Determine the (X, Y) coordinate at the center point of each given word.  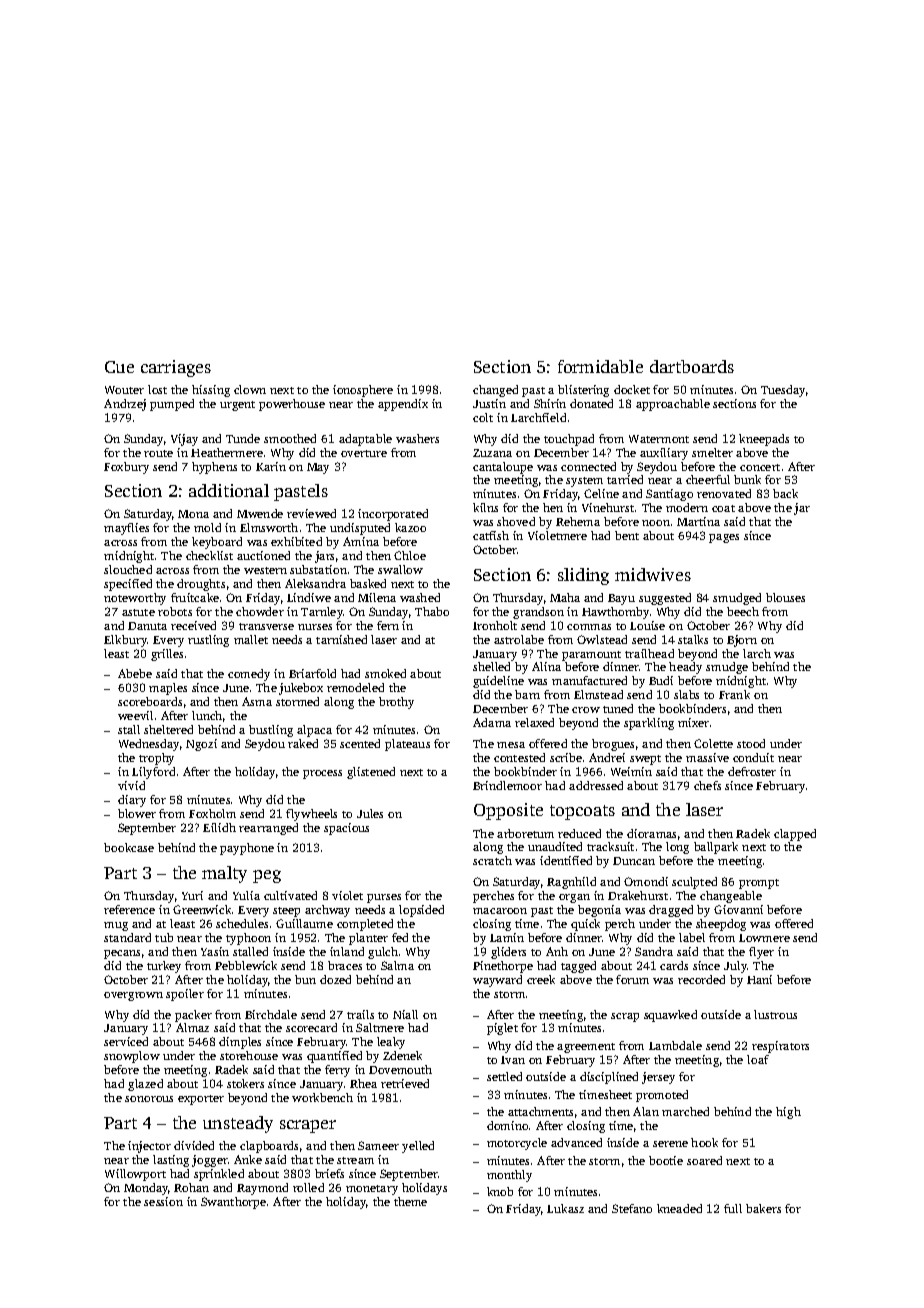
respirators (780, 1047)
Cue (119, 367)
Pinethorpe (503, 967)
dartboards (692, 366)
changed (495, 391)
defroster (752, 771)
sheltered (168, 729)
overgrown (133, 996)
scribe (566, 757)
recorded (701, 979)
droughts (201, 585)
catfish (491, 535)
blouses (785, 597)
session (163, 1201)
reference (129, 909)
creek (541, 979)
